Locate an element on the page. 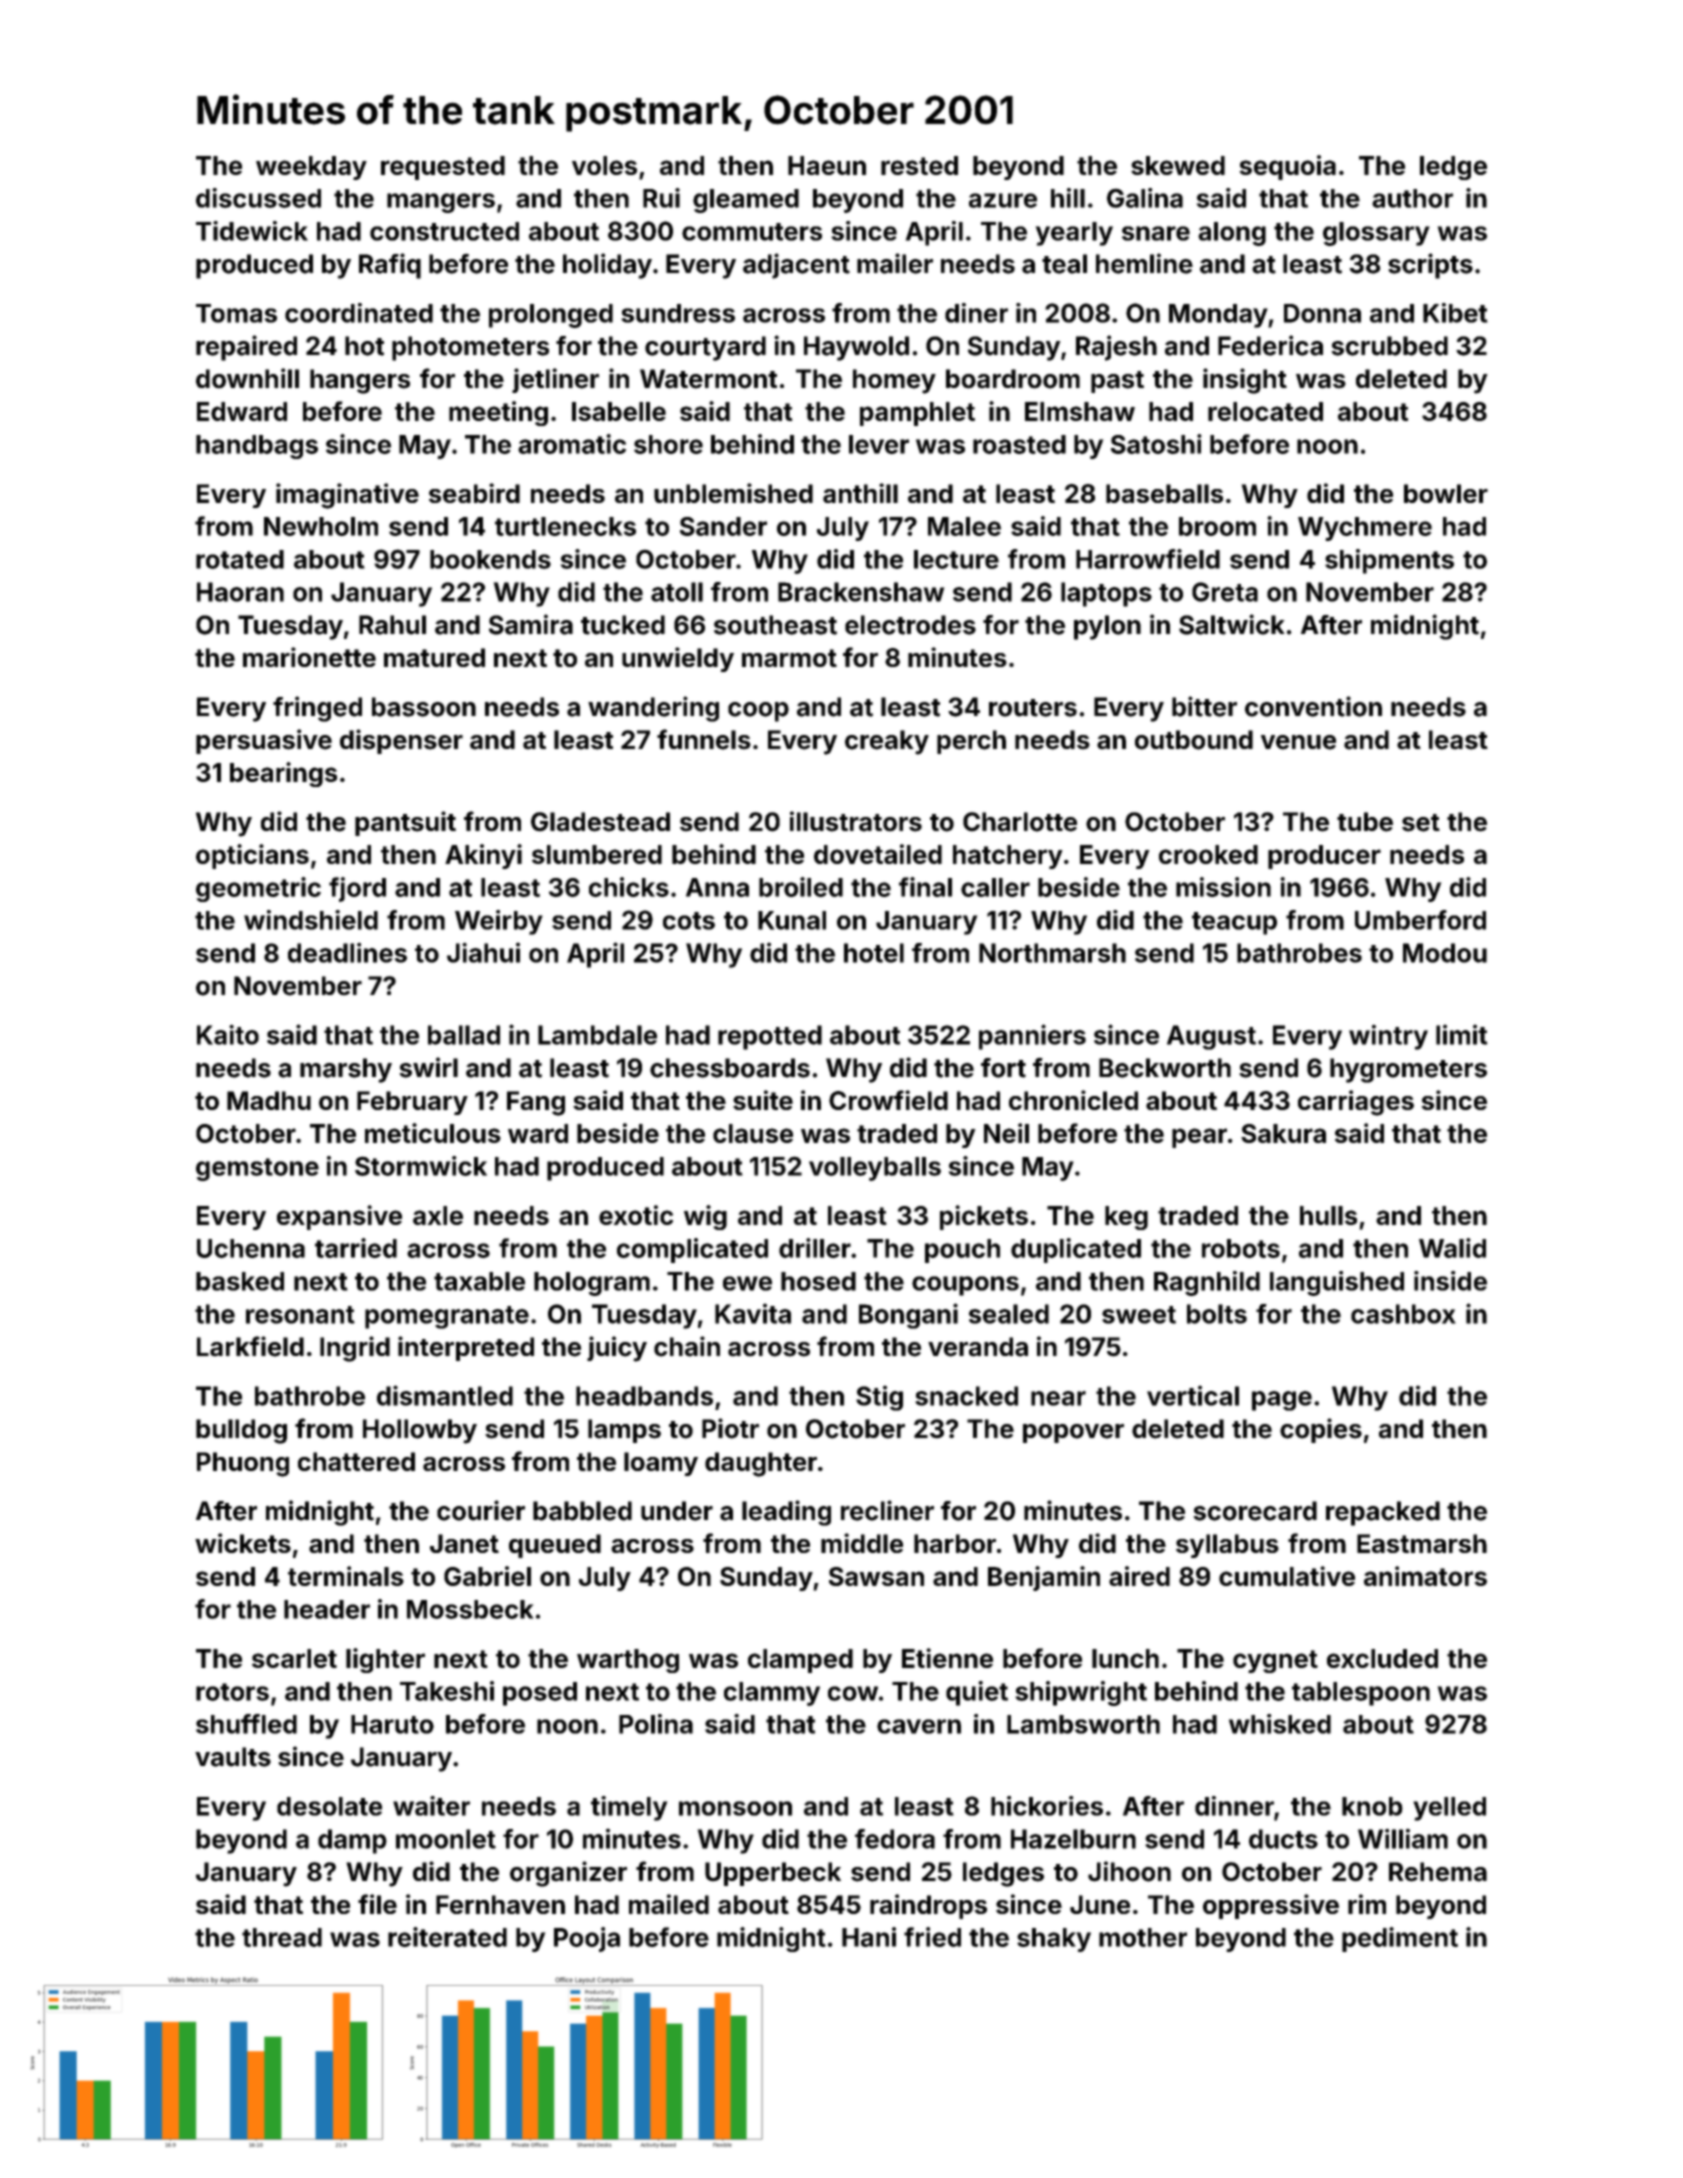  Walid is located at coordinates (1452, 1248).
